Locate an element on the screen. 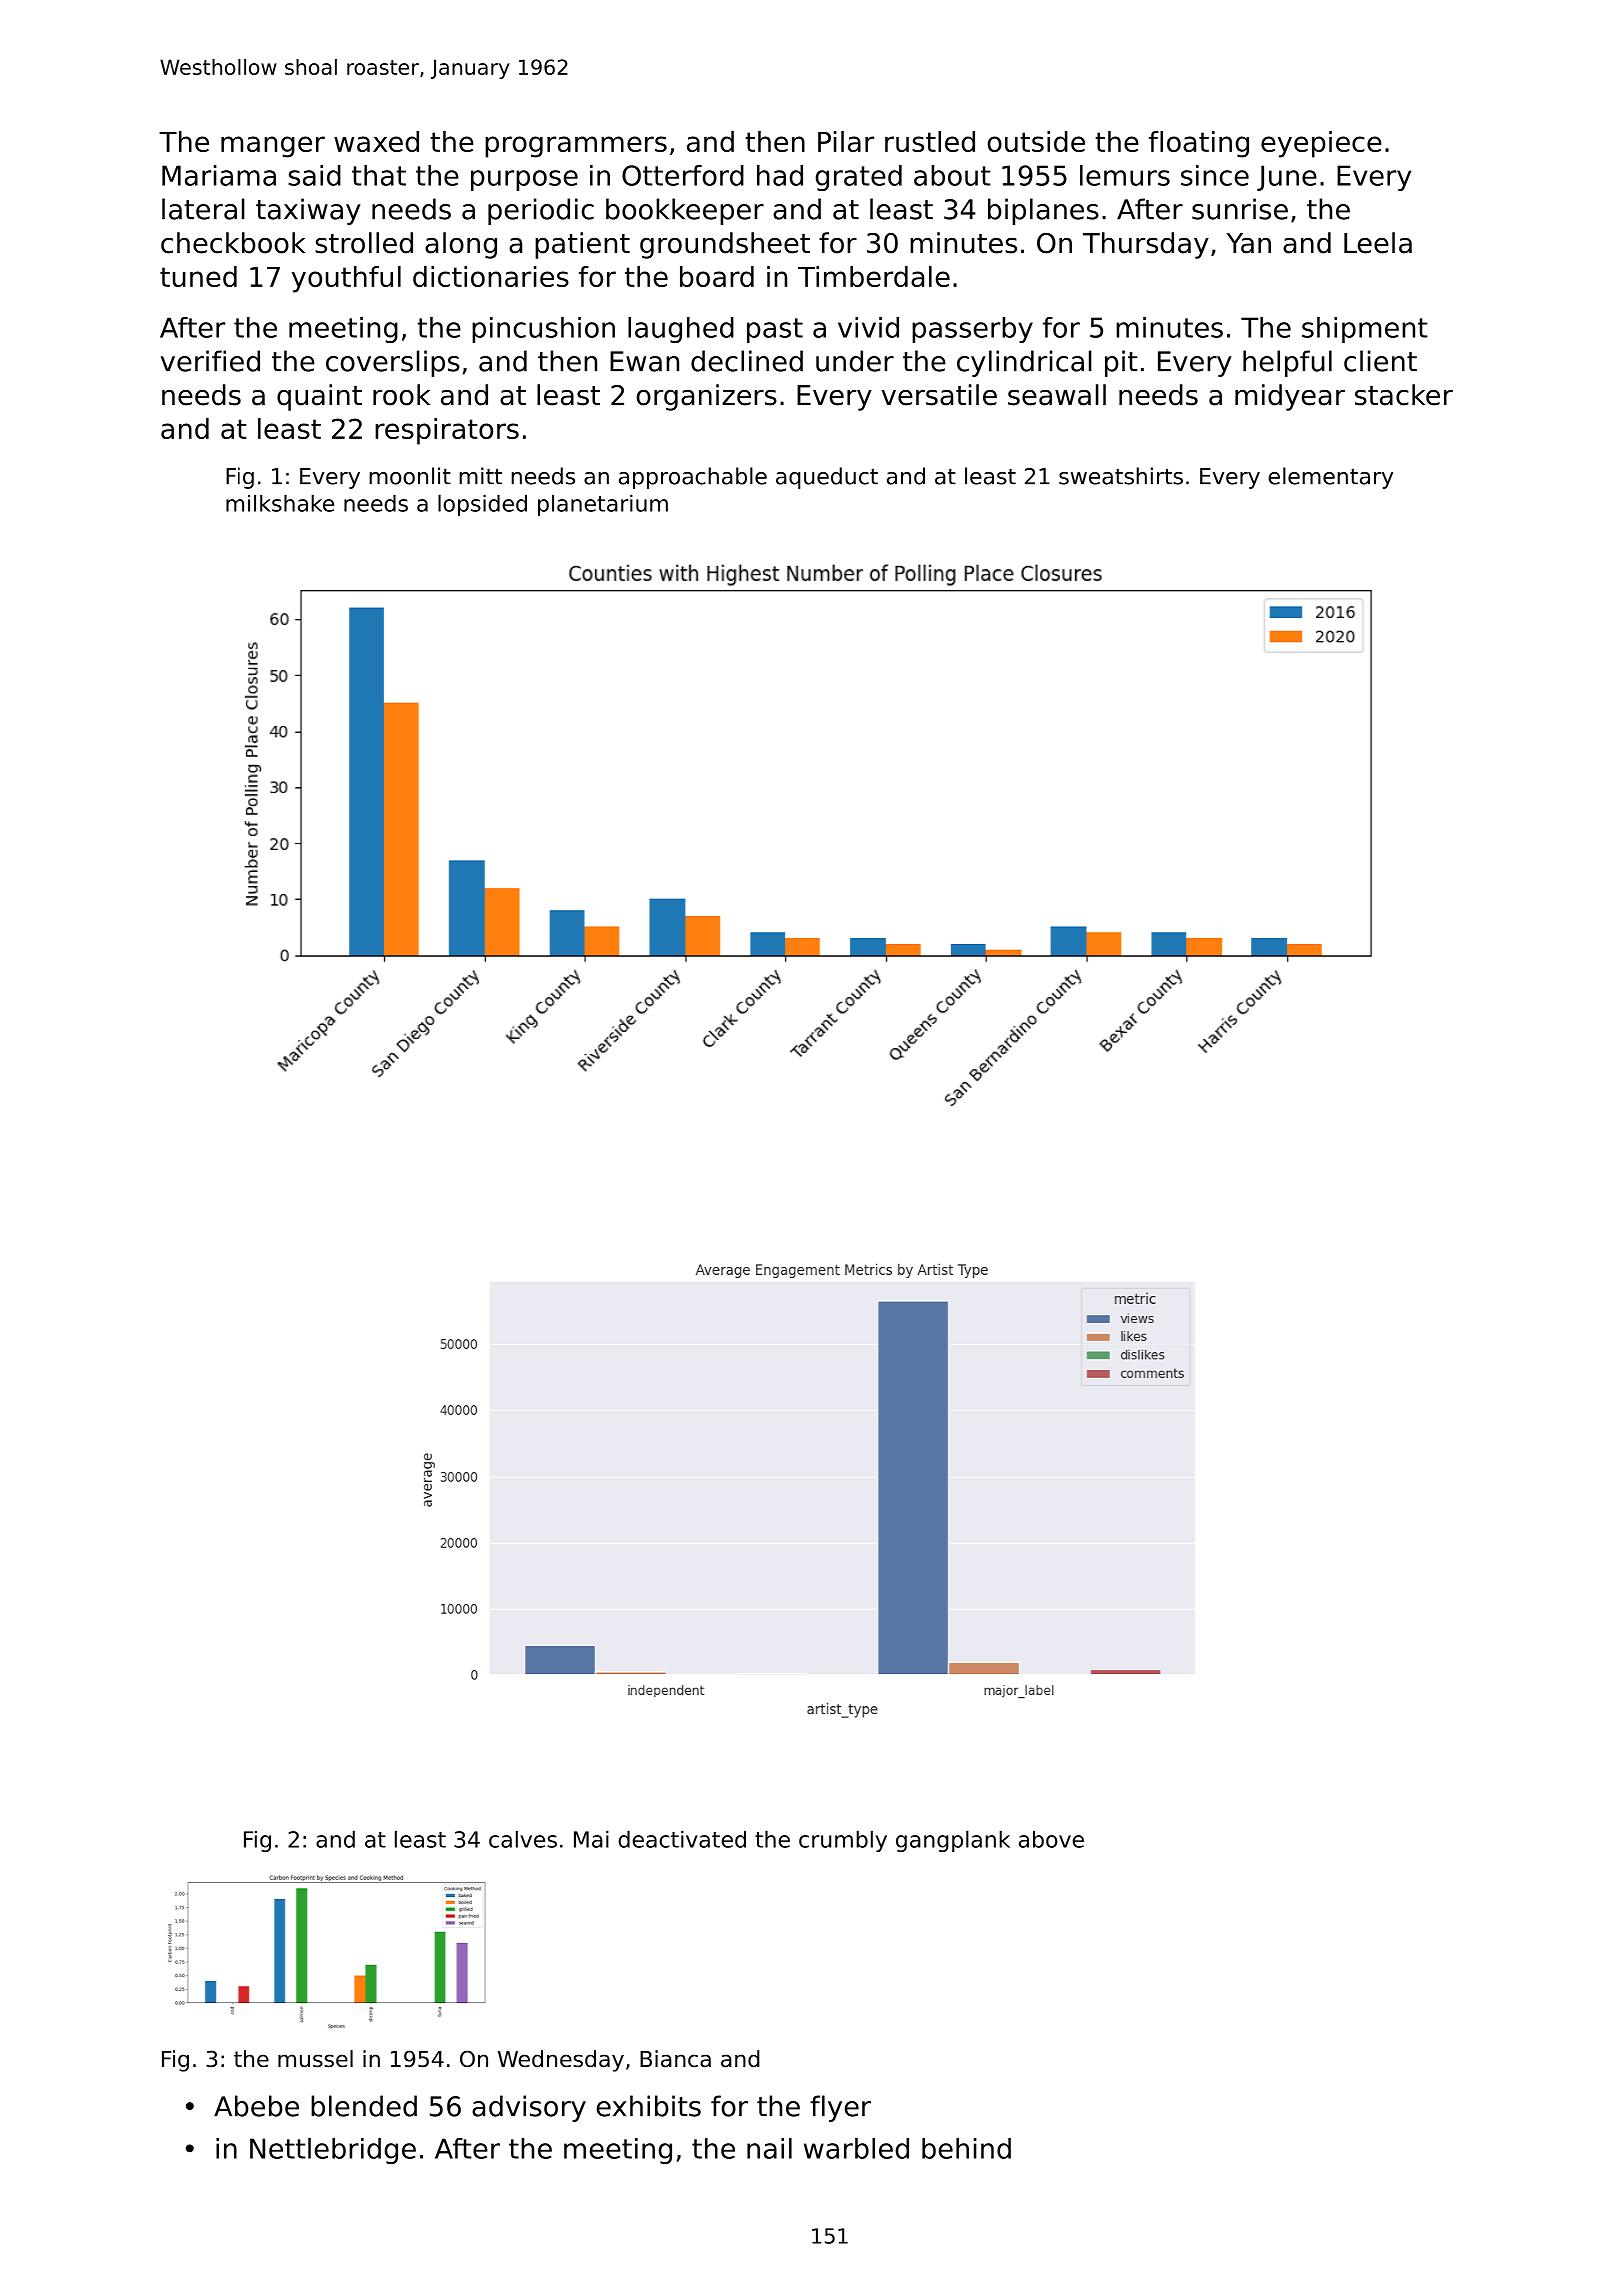  calves is located at coordinates (523, 1839).
